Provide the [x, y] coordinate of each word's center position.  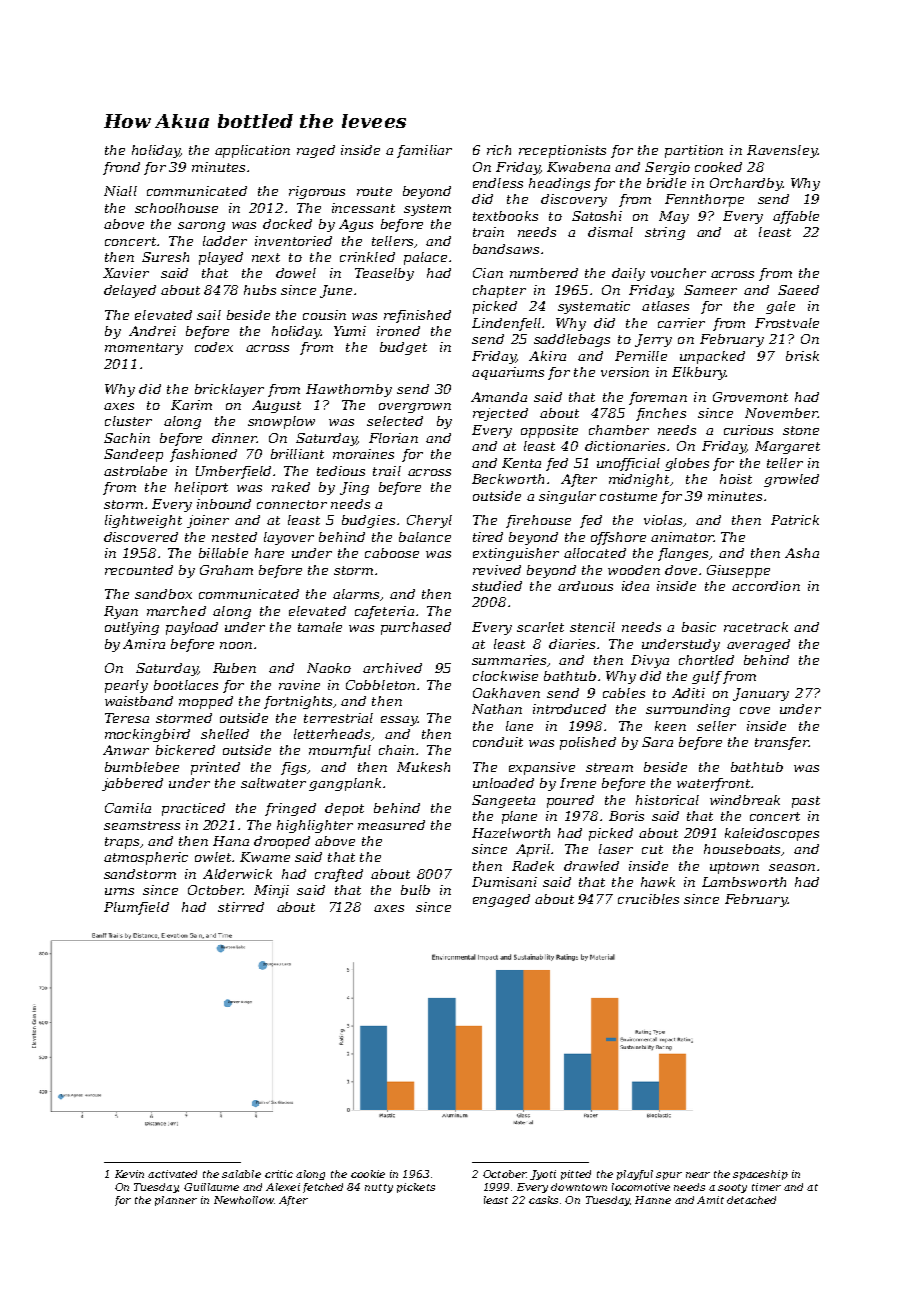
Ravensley [782, 151]
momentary [144, 349]
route [374, 191]
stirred [241, 907]
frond [121, 168]
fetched [323, 1188]
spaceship [760, 1175]
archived [392, 668]
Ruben [234, 668]
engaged [501, 900]
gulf [707, 677]
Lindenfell [506, 324]
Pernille [641, 356]
